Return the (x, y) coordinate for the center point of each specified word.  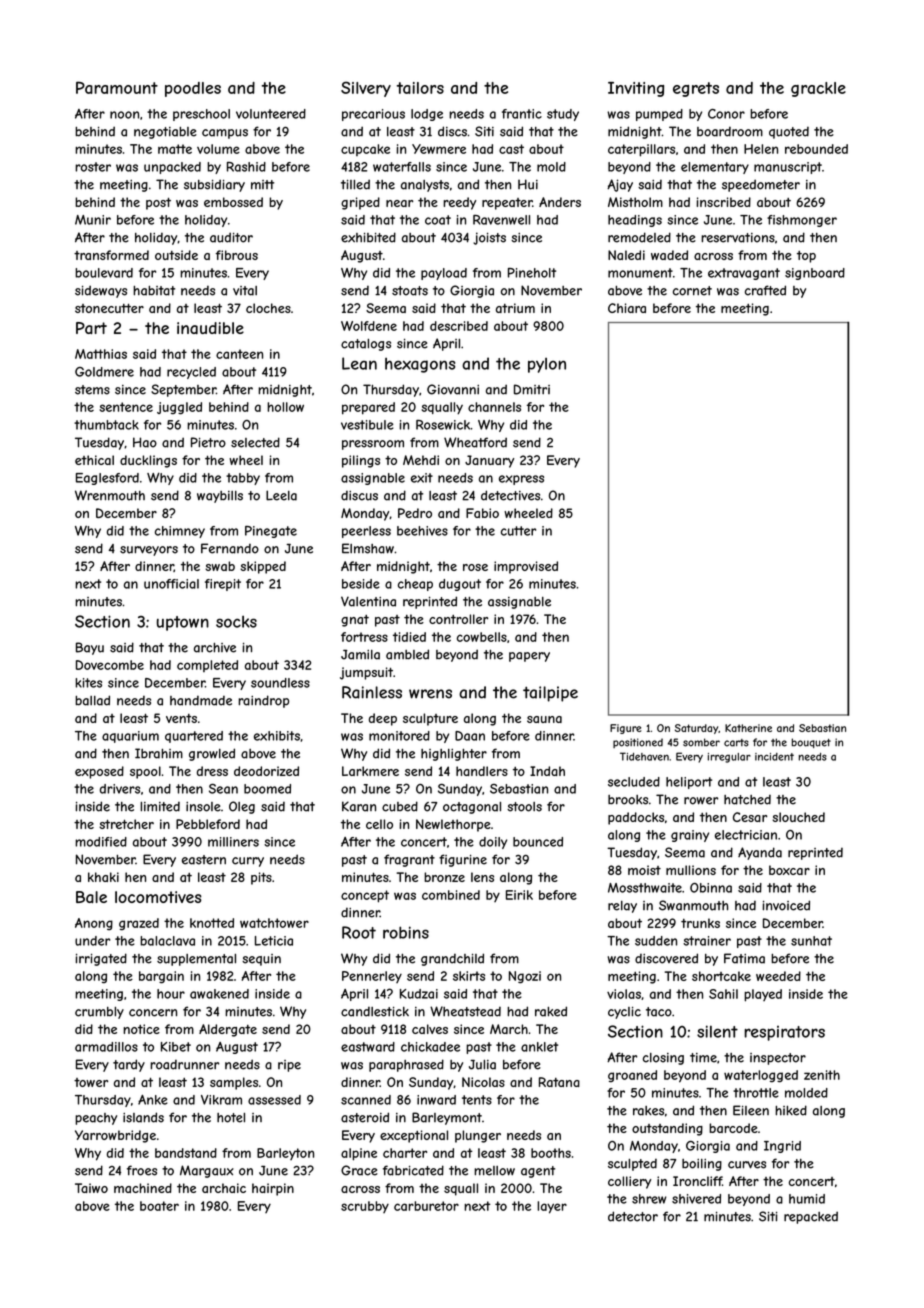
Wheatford (475, 442)
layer (552, 1207)
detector (633, 1216)
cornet (692, 291)
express (521, 480)
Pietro (208, 442)
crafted (765, 290)
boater (159, 1206)
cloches (268, 308)
